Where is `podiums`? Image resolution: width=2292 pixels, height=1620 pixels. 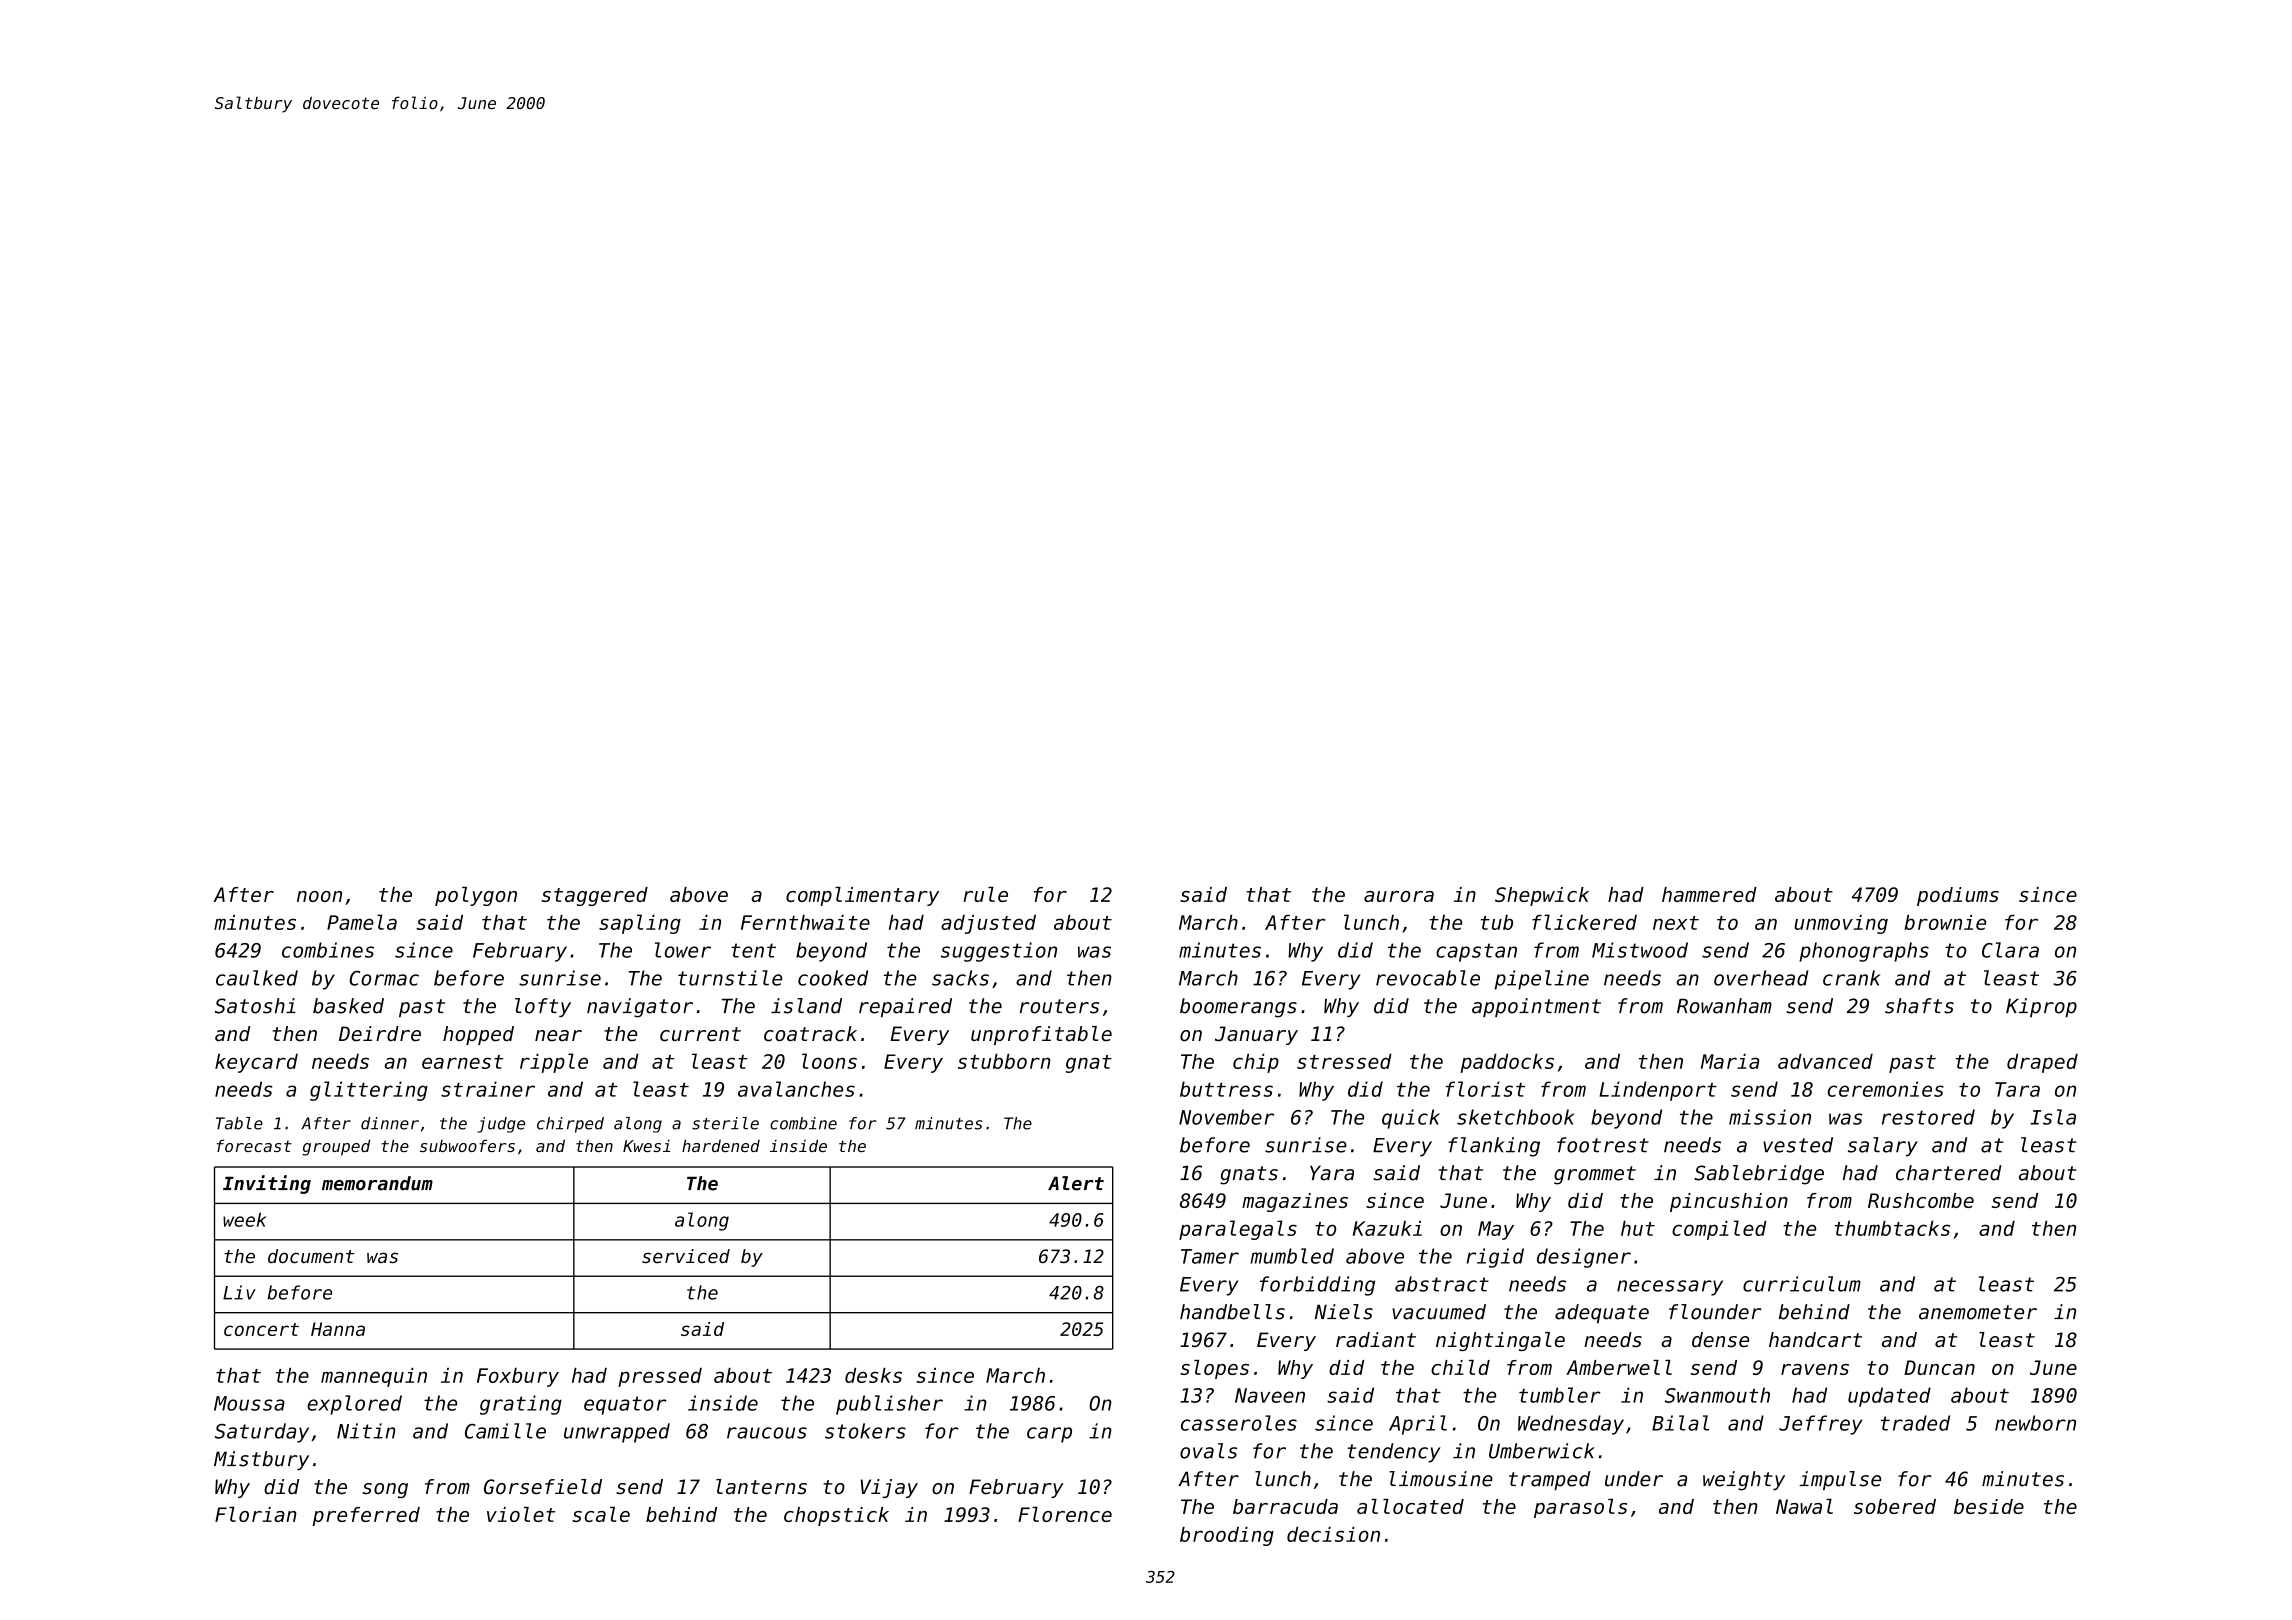
podiums is located at coordinates (1958, 896).
